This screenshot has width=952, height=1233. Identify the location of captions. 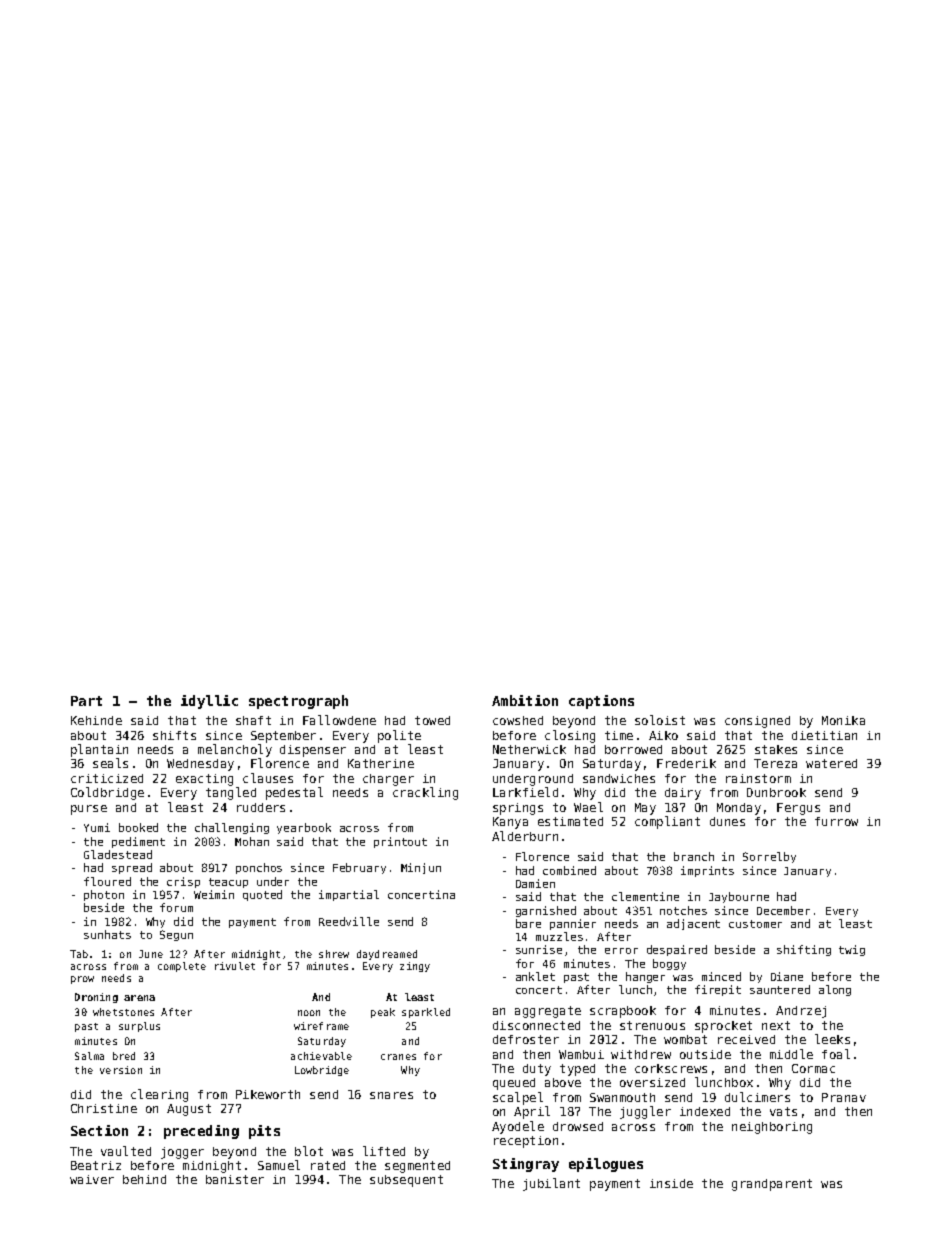
(601, 702).
